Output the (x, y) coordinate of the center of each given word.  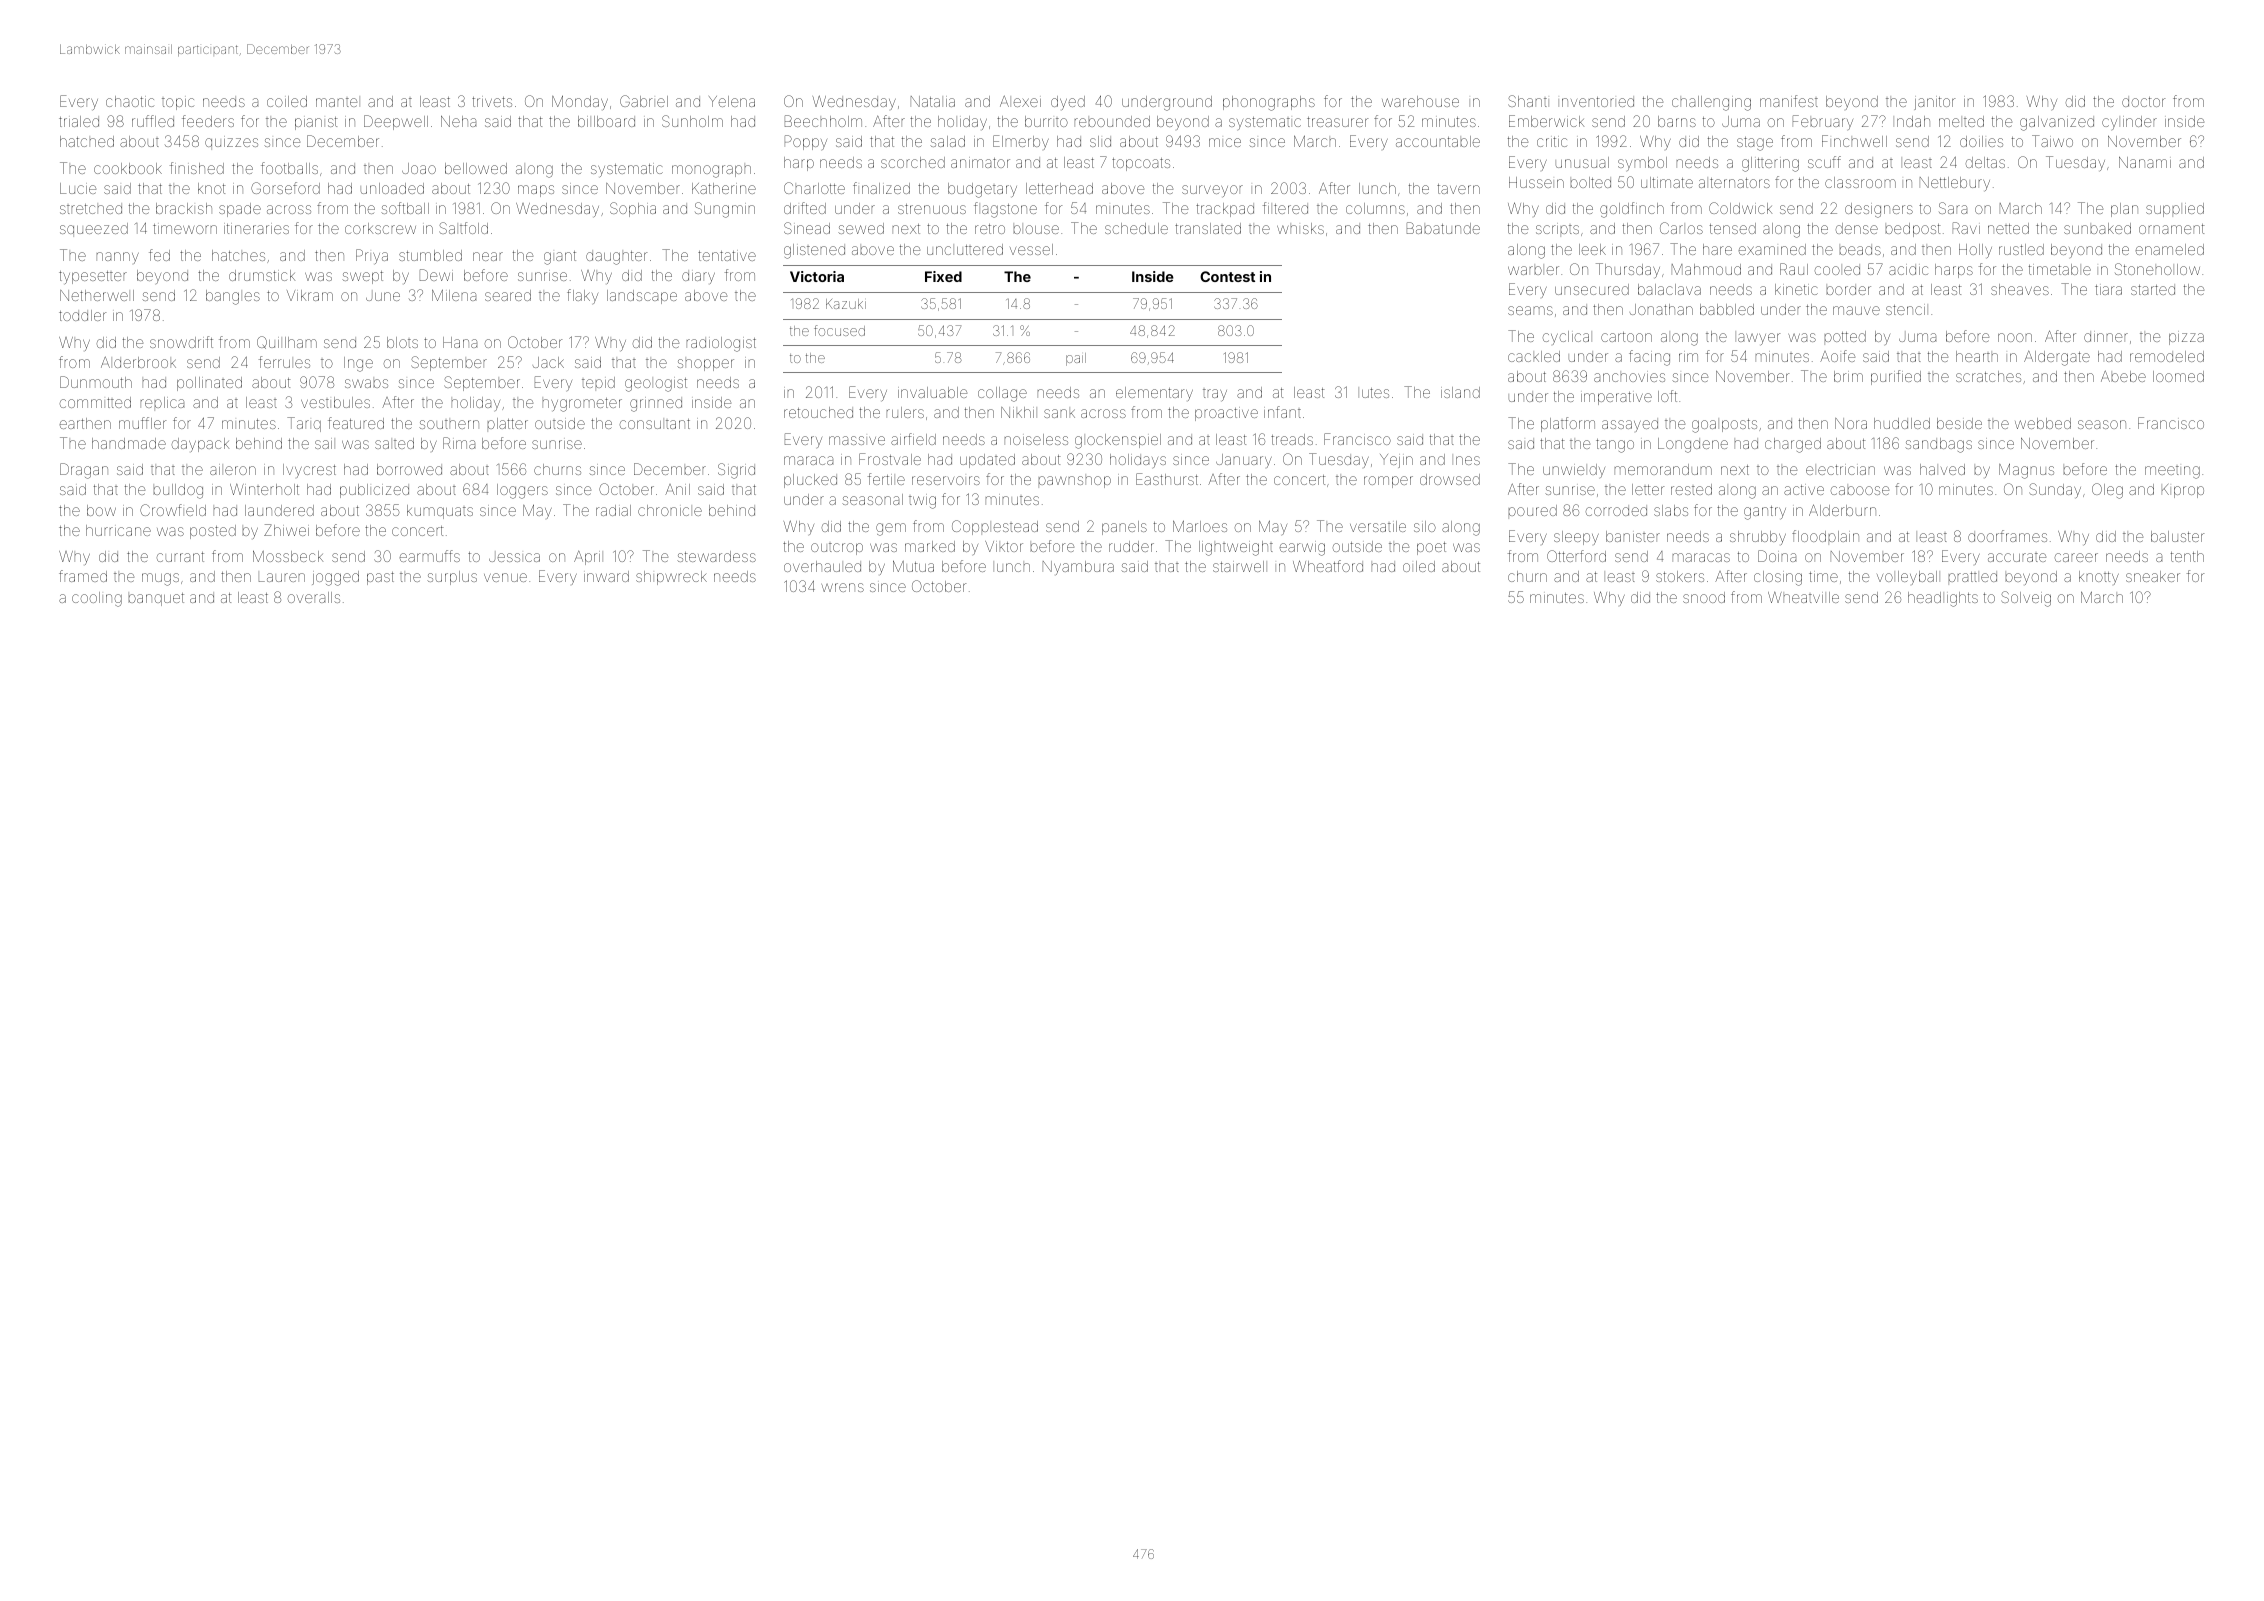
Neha (458, 121)
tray (1215, 395)
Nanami (2145, 162)
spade (240, 210)
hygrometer (582, 405)
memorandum (1663, 469)
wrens (842, 587)
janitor (1934, 103)
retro (990, 229)
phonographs (1269, 103)
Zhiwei (286, 530)
